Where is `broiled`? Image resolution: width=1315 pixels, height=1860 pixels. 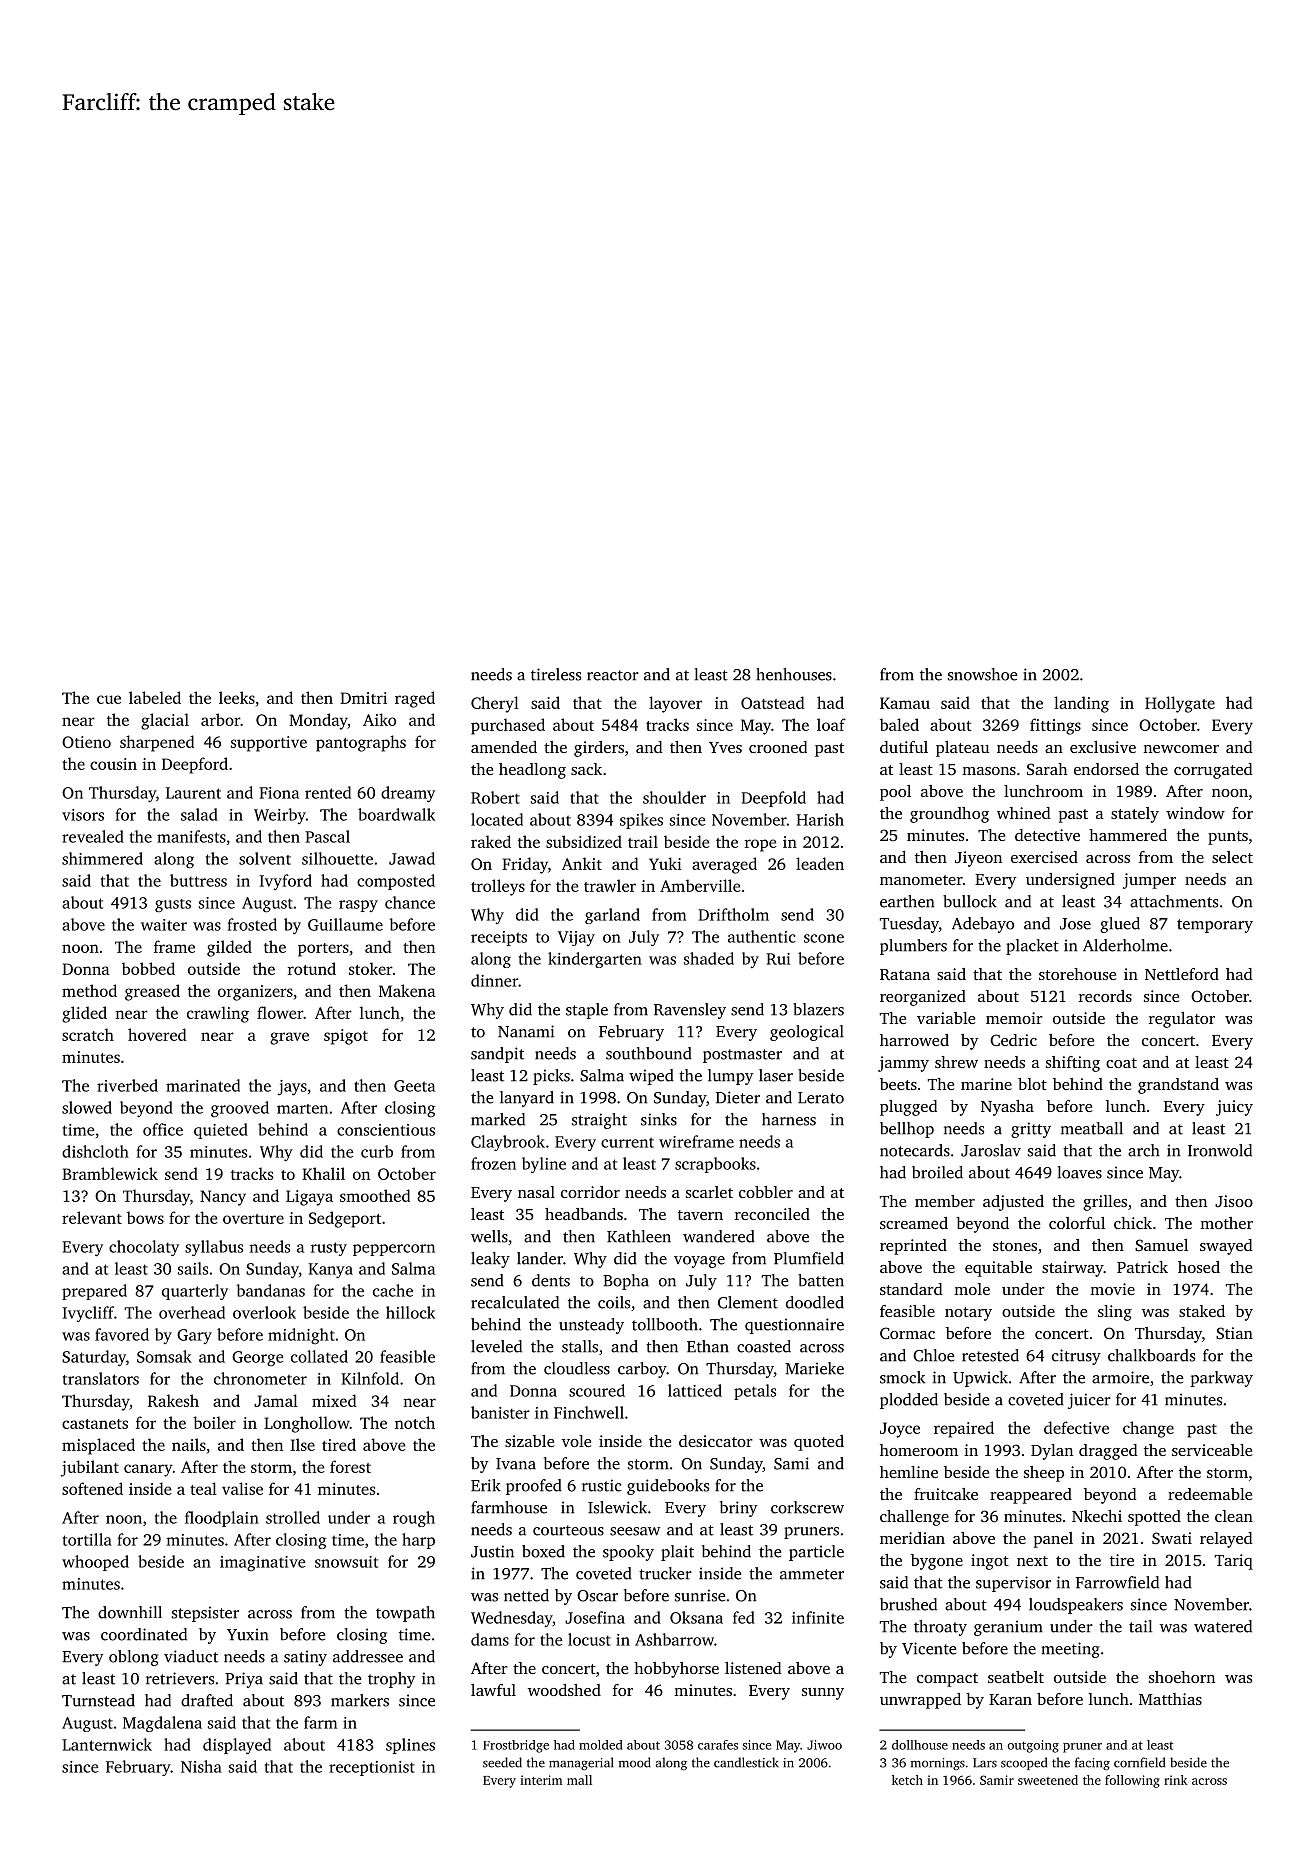 broiled is located at coordinates (937, 1172).
